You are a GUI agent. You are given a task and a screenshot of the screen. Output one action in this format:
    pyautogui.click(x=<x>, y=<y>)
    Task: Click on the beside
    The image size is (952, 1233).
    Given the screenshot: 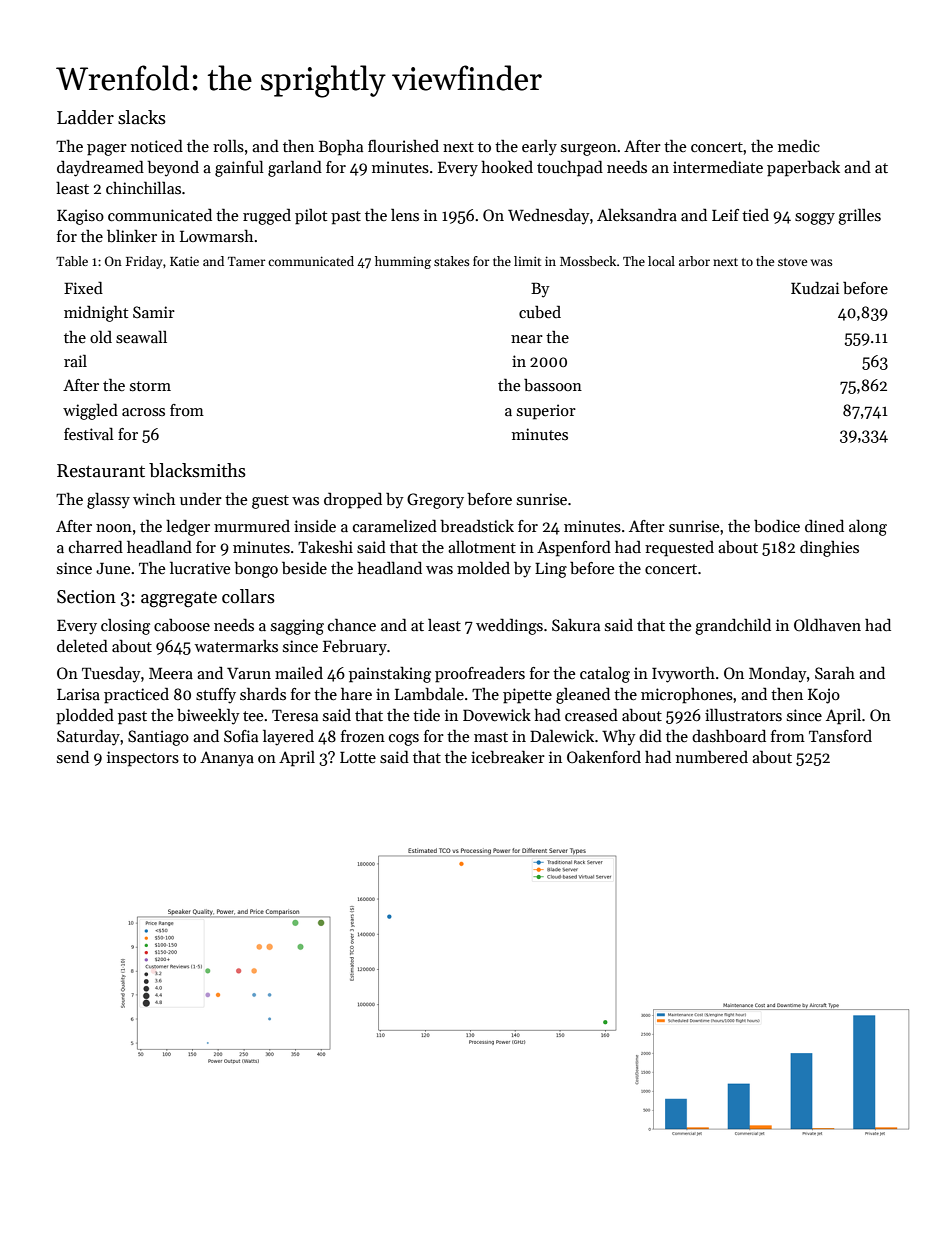 What is the action you would take?
    pyautogui.click(x=304, y=568)
